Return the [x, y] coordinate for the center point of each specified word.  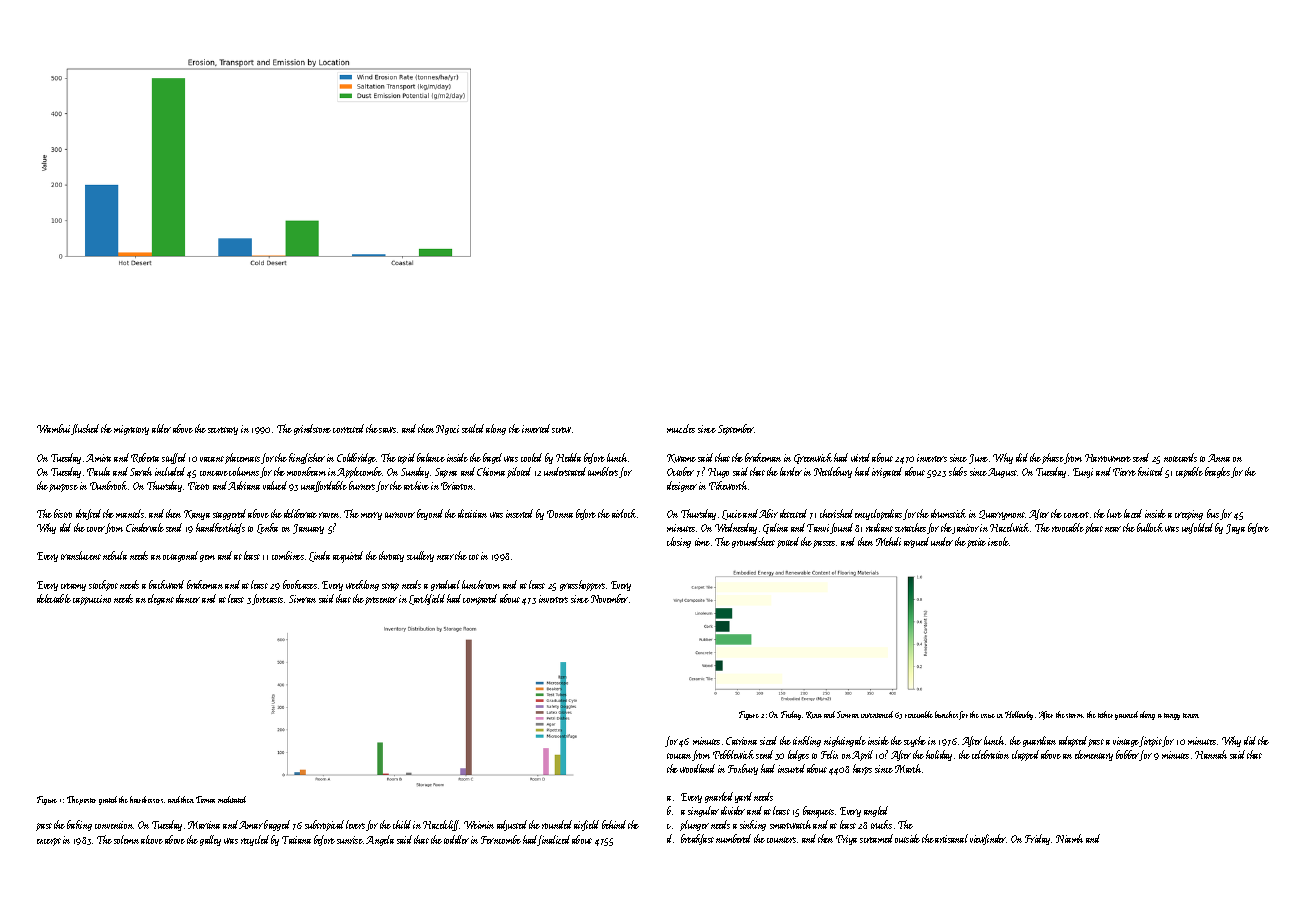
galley [210, 840]
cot [474, 557]
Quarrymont [1002, 515]
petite [976, 543]
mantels [130, 513]
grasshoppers [582, 585]
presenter [381, 601]
